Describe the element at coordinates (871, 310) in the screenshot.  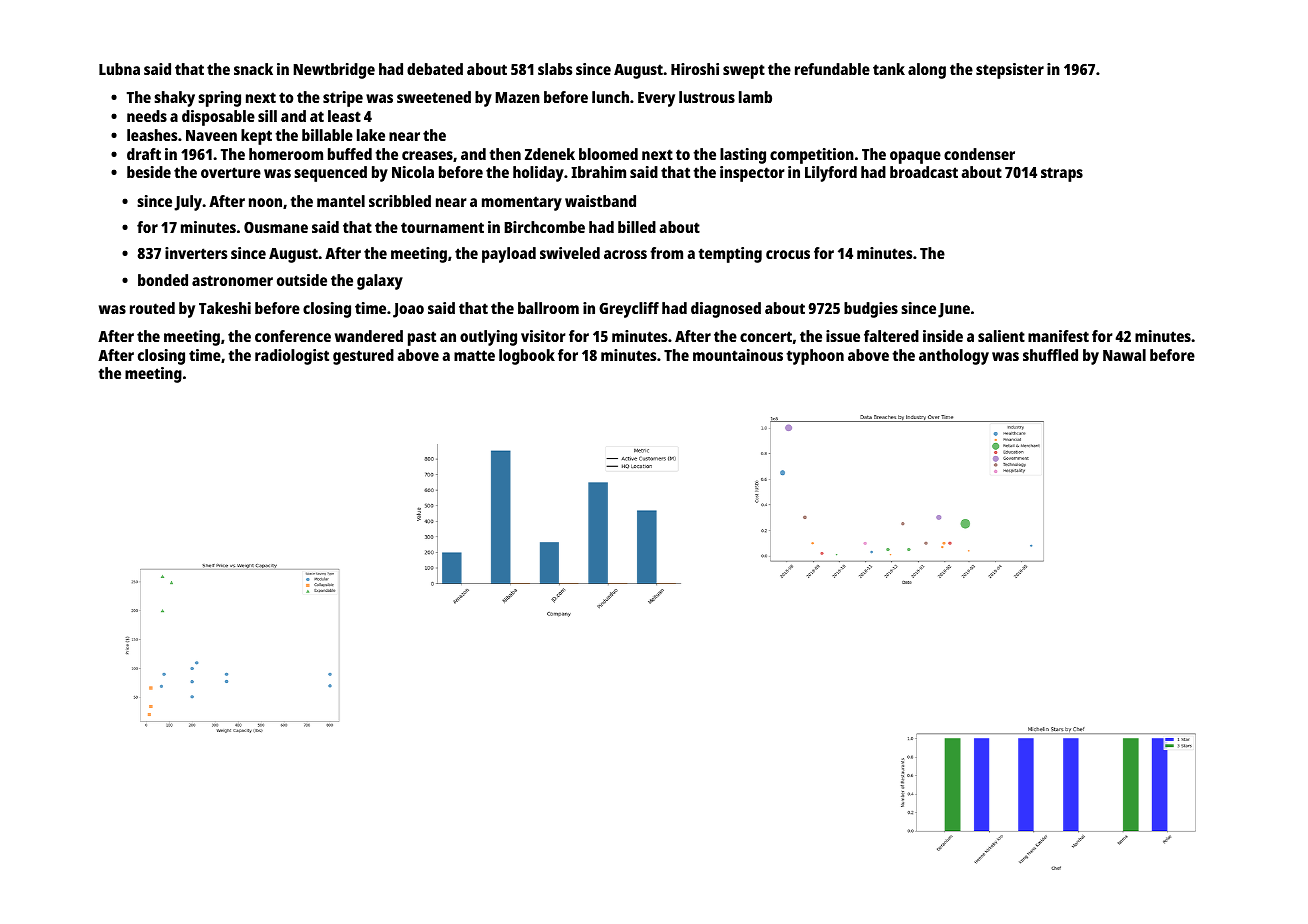
I see `budgies` at that location.
